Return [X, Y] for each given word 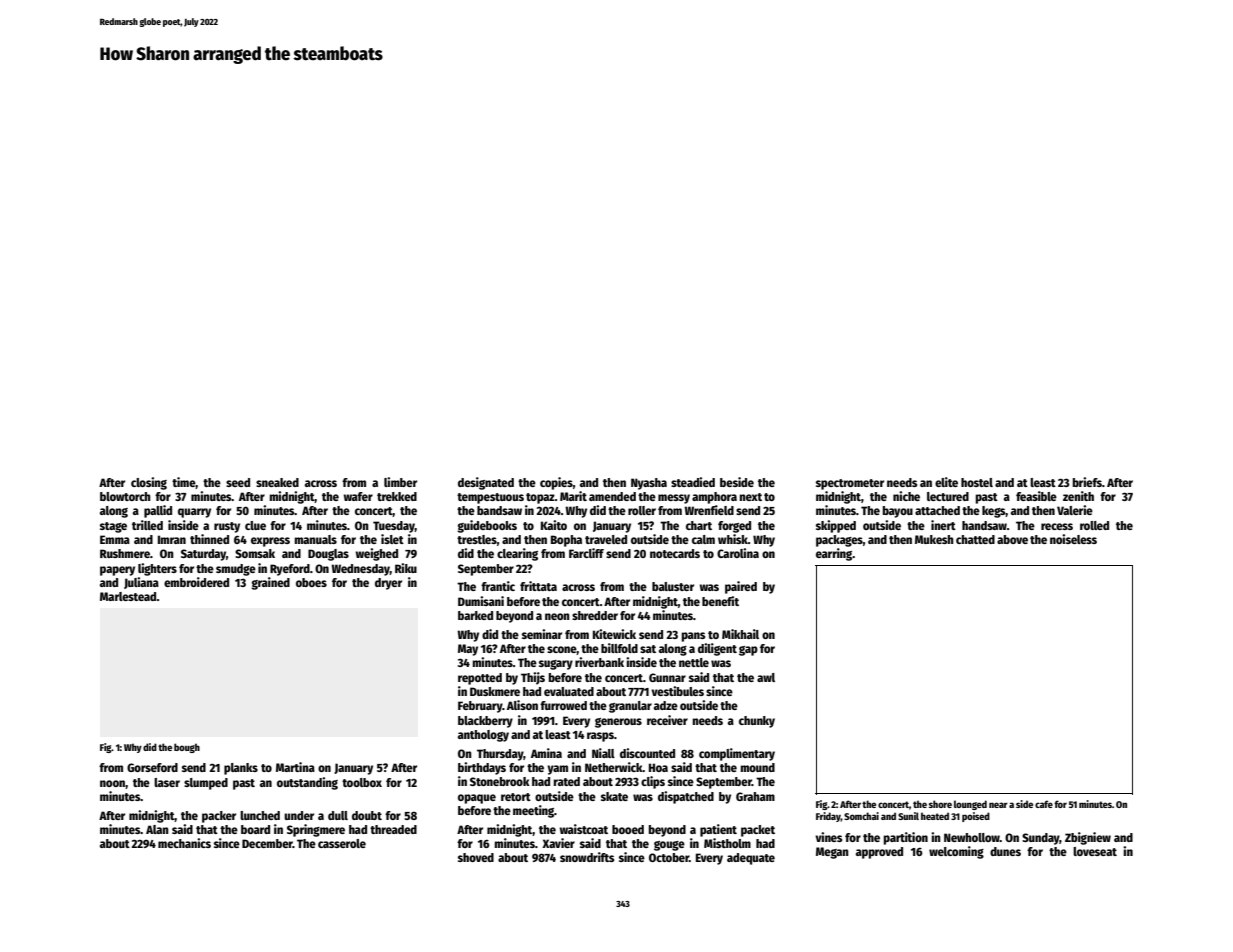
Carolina [738, 553]
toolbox [362, 782]
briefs [1087, 482]
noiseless [1073, 539]
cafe [1044, 804]
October [669, 857]
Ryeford [290, 570]
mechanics [184, 843]
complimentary [737, 754]
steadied [693, 482]
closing [149, 483]
